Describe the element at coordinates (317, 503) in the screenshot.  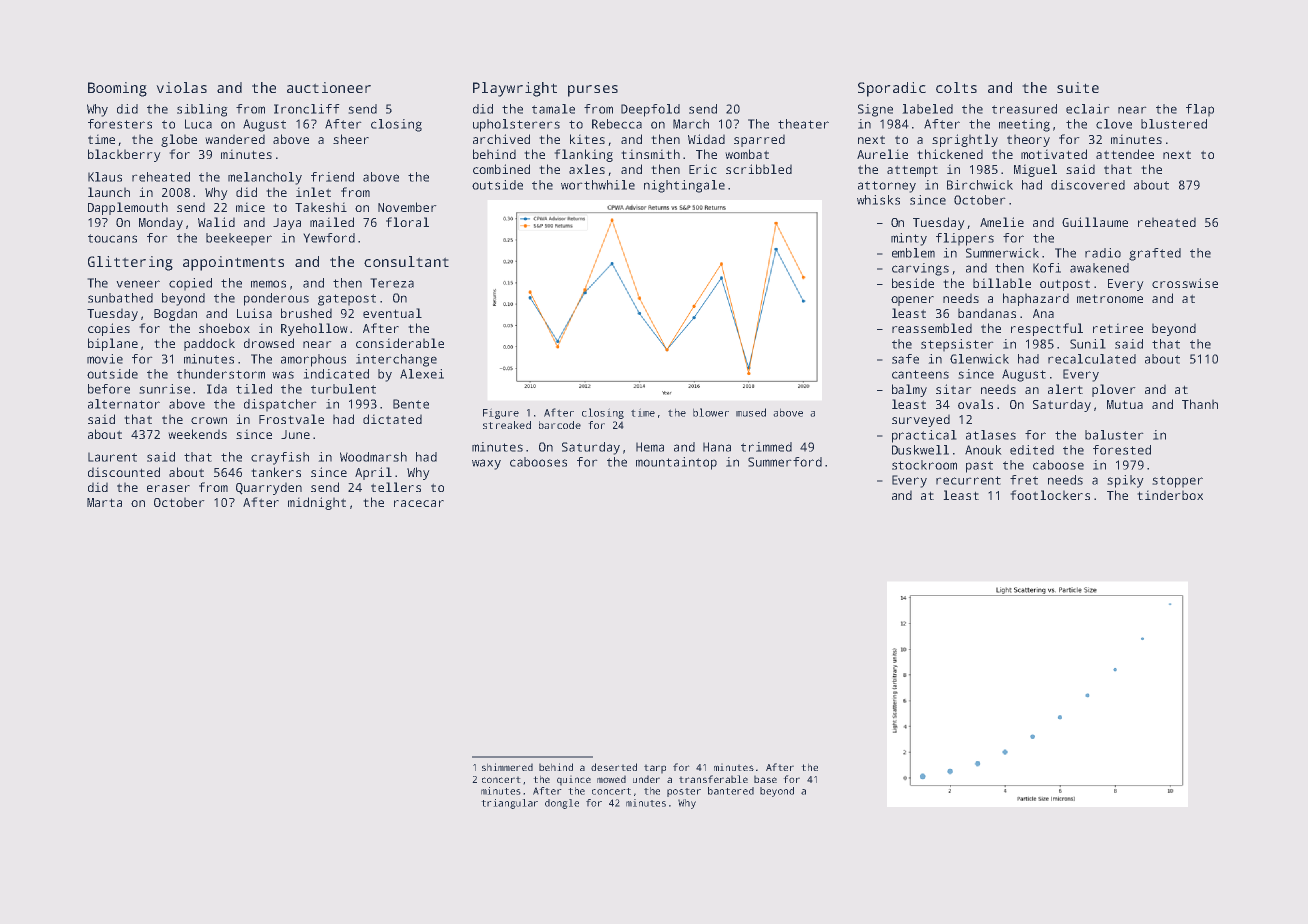
I see `midnight` at that location.
